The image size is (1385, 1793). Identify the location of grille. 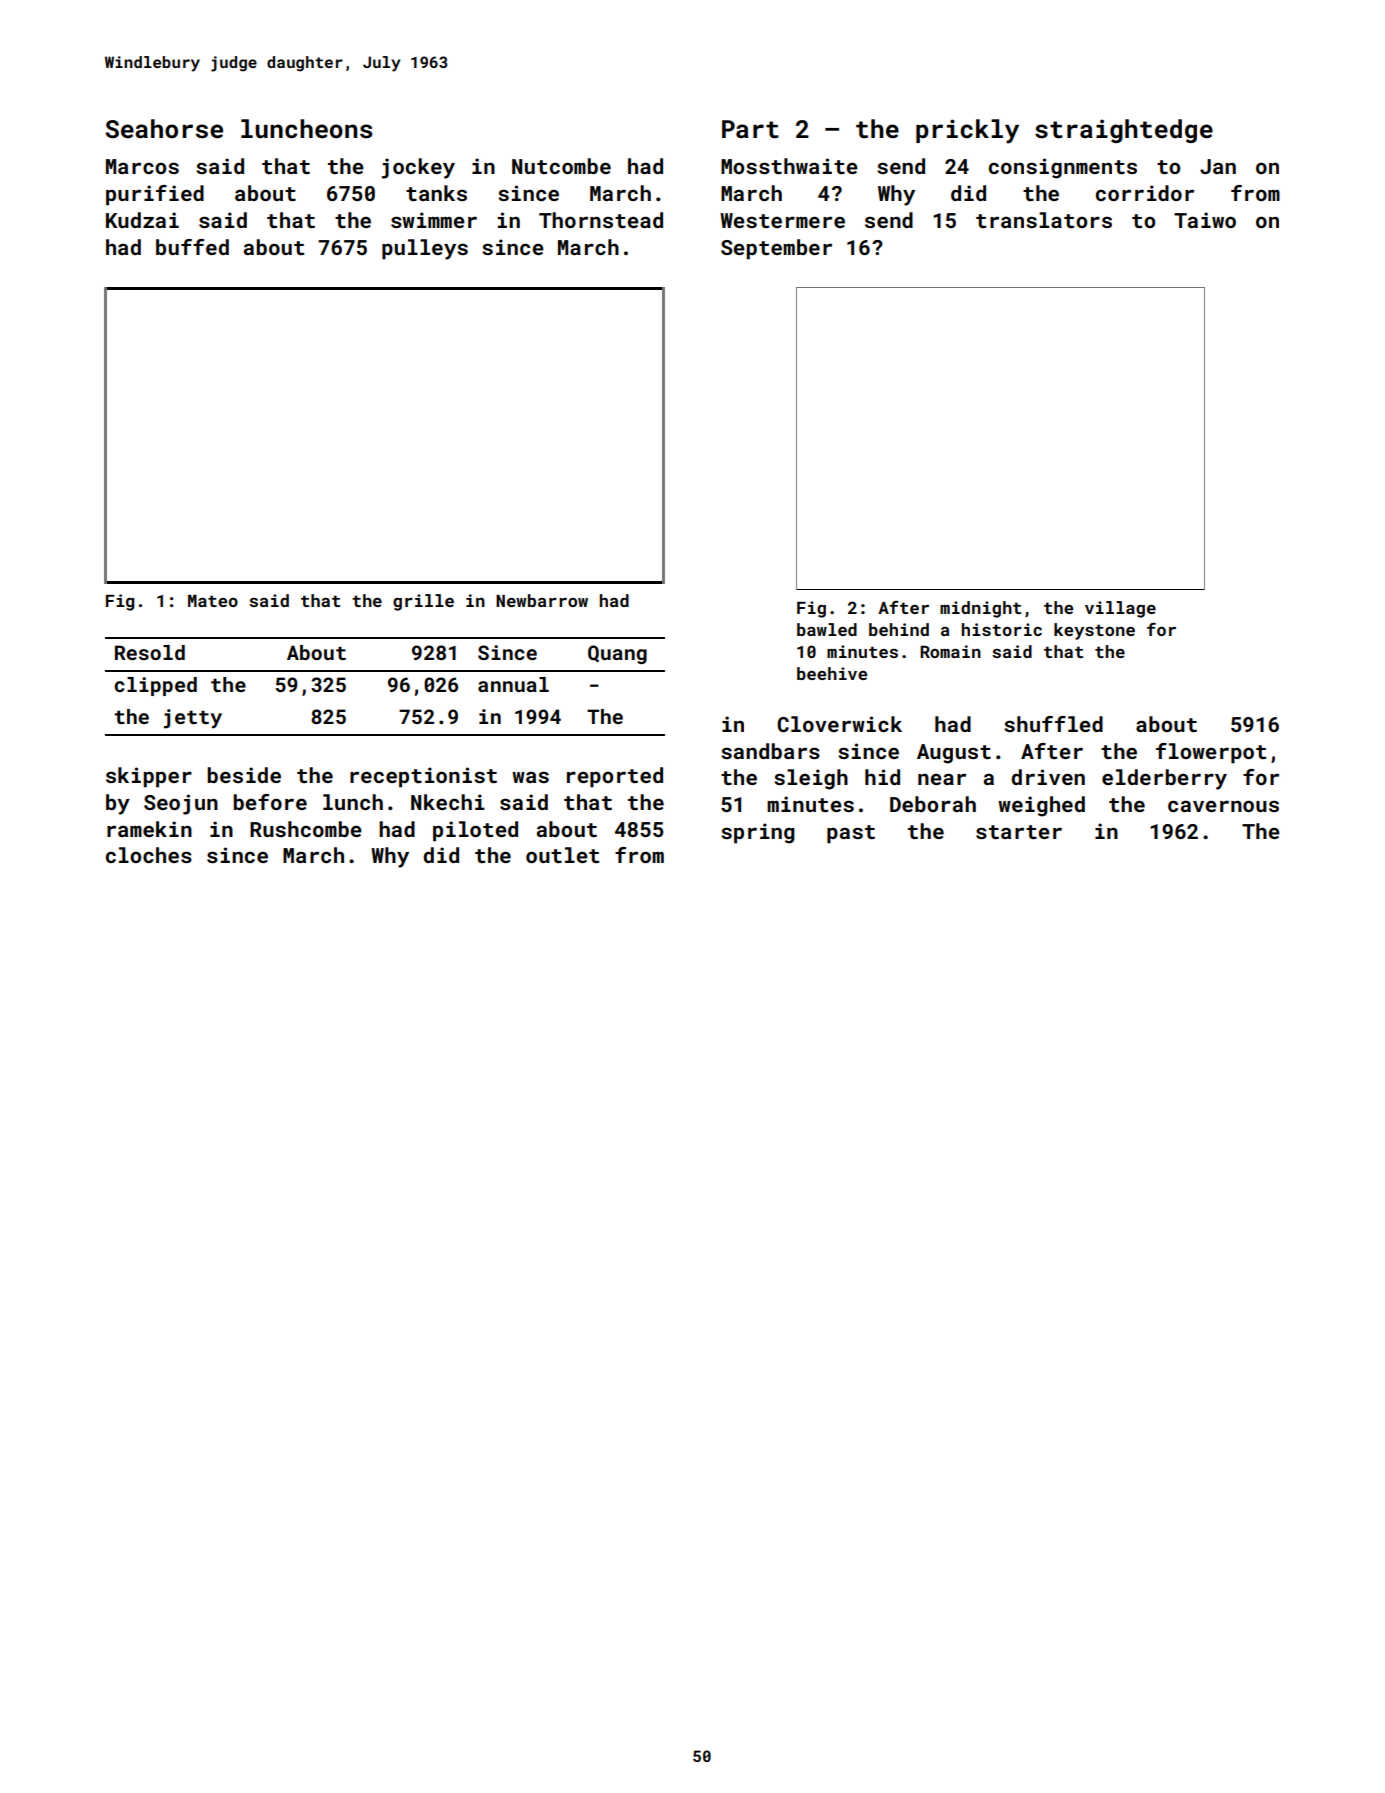
(423, 602).
